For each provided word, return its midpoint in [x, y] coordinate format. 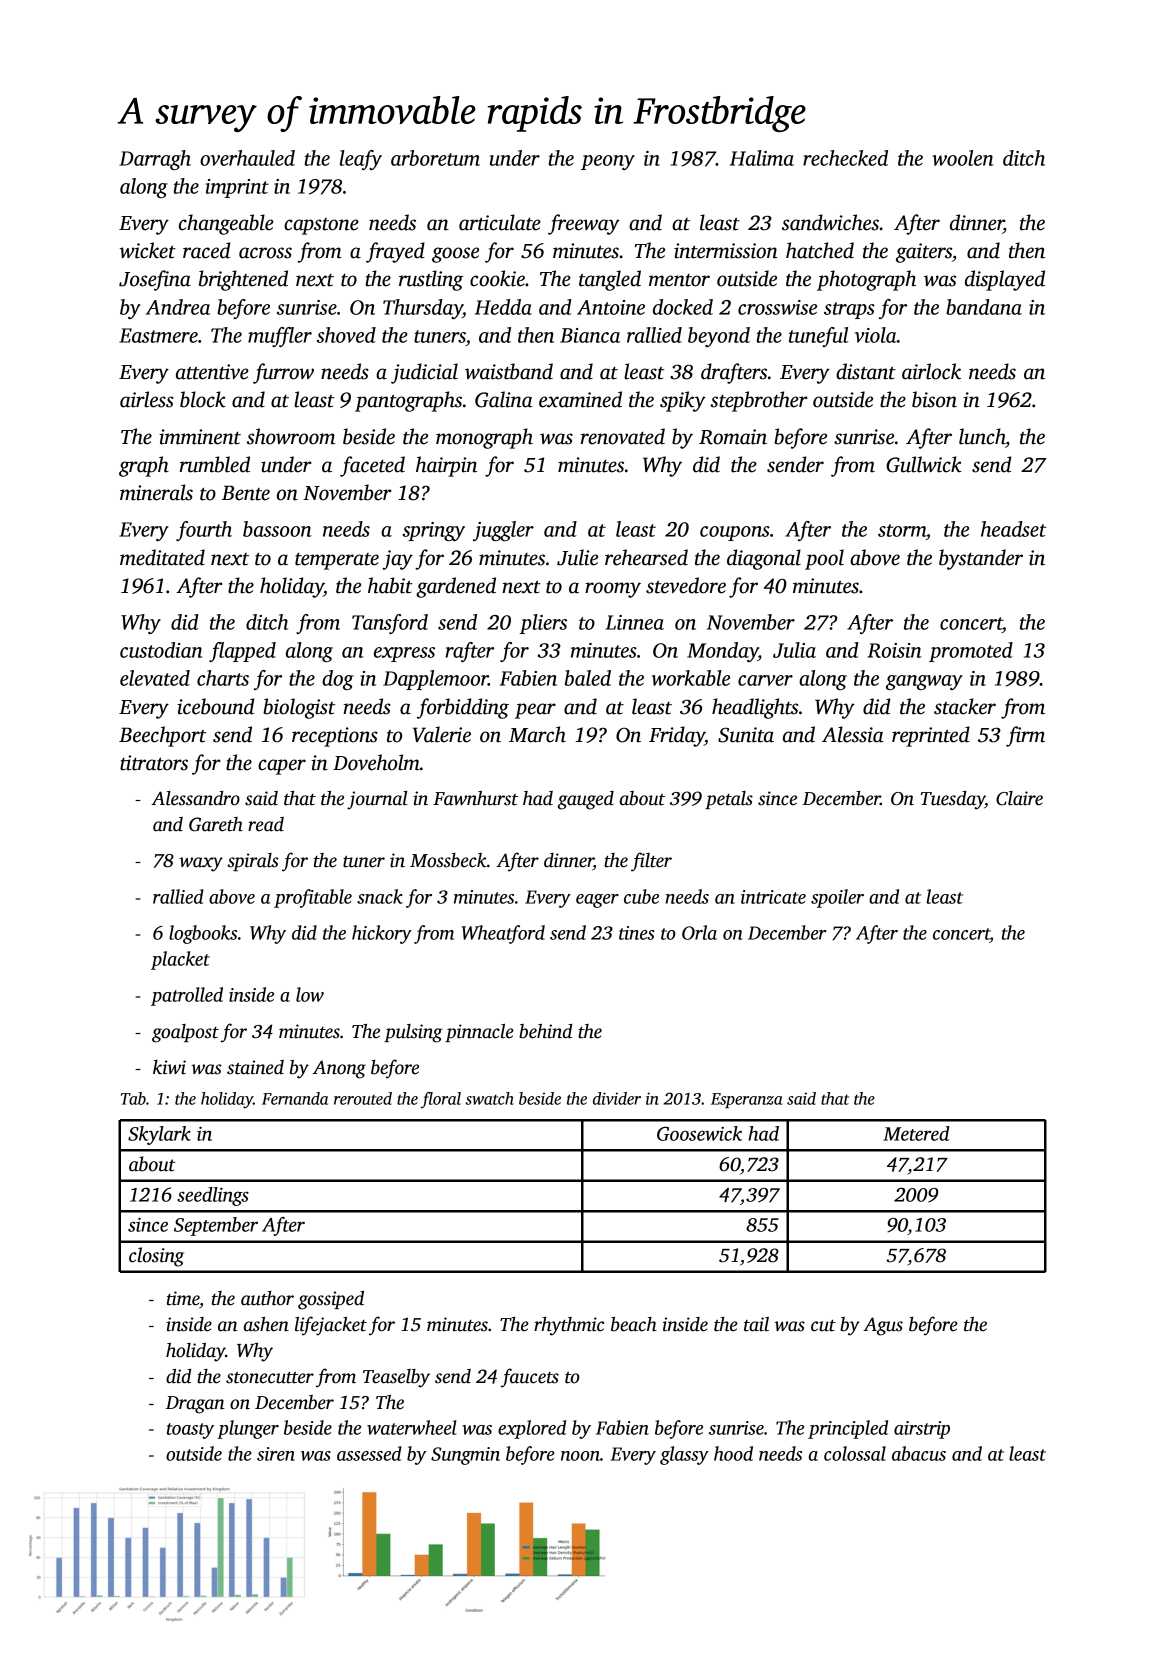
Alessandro [195, 798]
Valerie [442, 734]
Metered [916, 1133]
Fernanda [295, 1098]
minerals [156, 492]
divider [617, 1098]
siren [276, 1454]
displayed [1005, 280]
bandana [984, 307]
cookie [497, 278]
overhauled [247, 158]
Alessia [853, 734]
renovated [623, 436]
